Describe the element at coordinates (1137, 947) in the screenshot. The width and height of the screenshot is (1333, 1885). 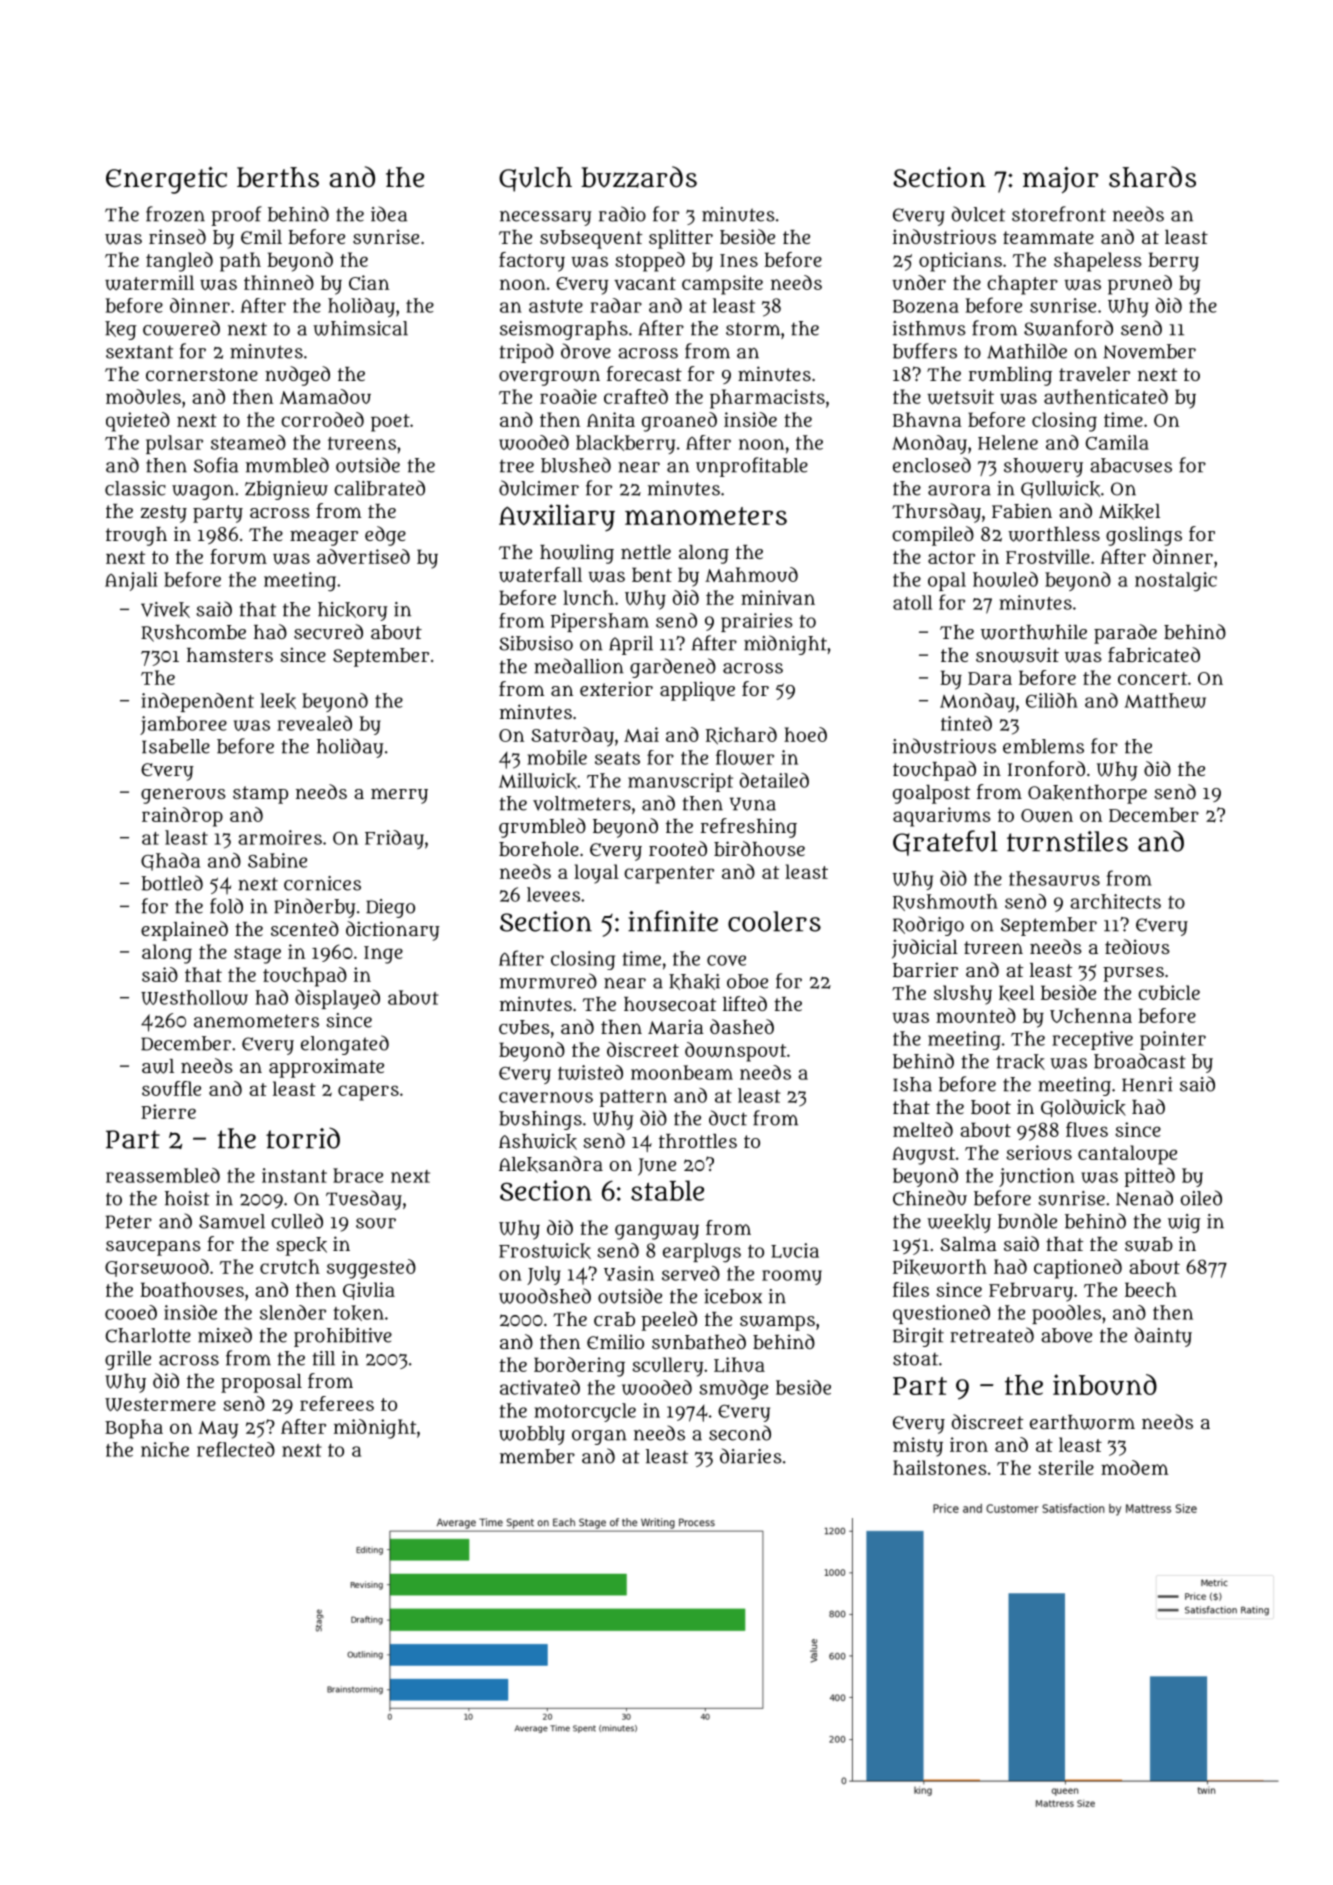
I see `tedious` at that location.
